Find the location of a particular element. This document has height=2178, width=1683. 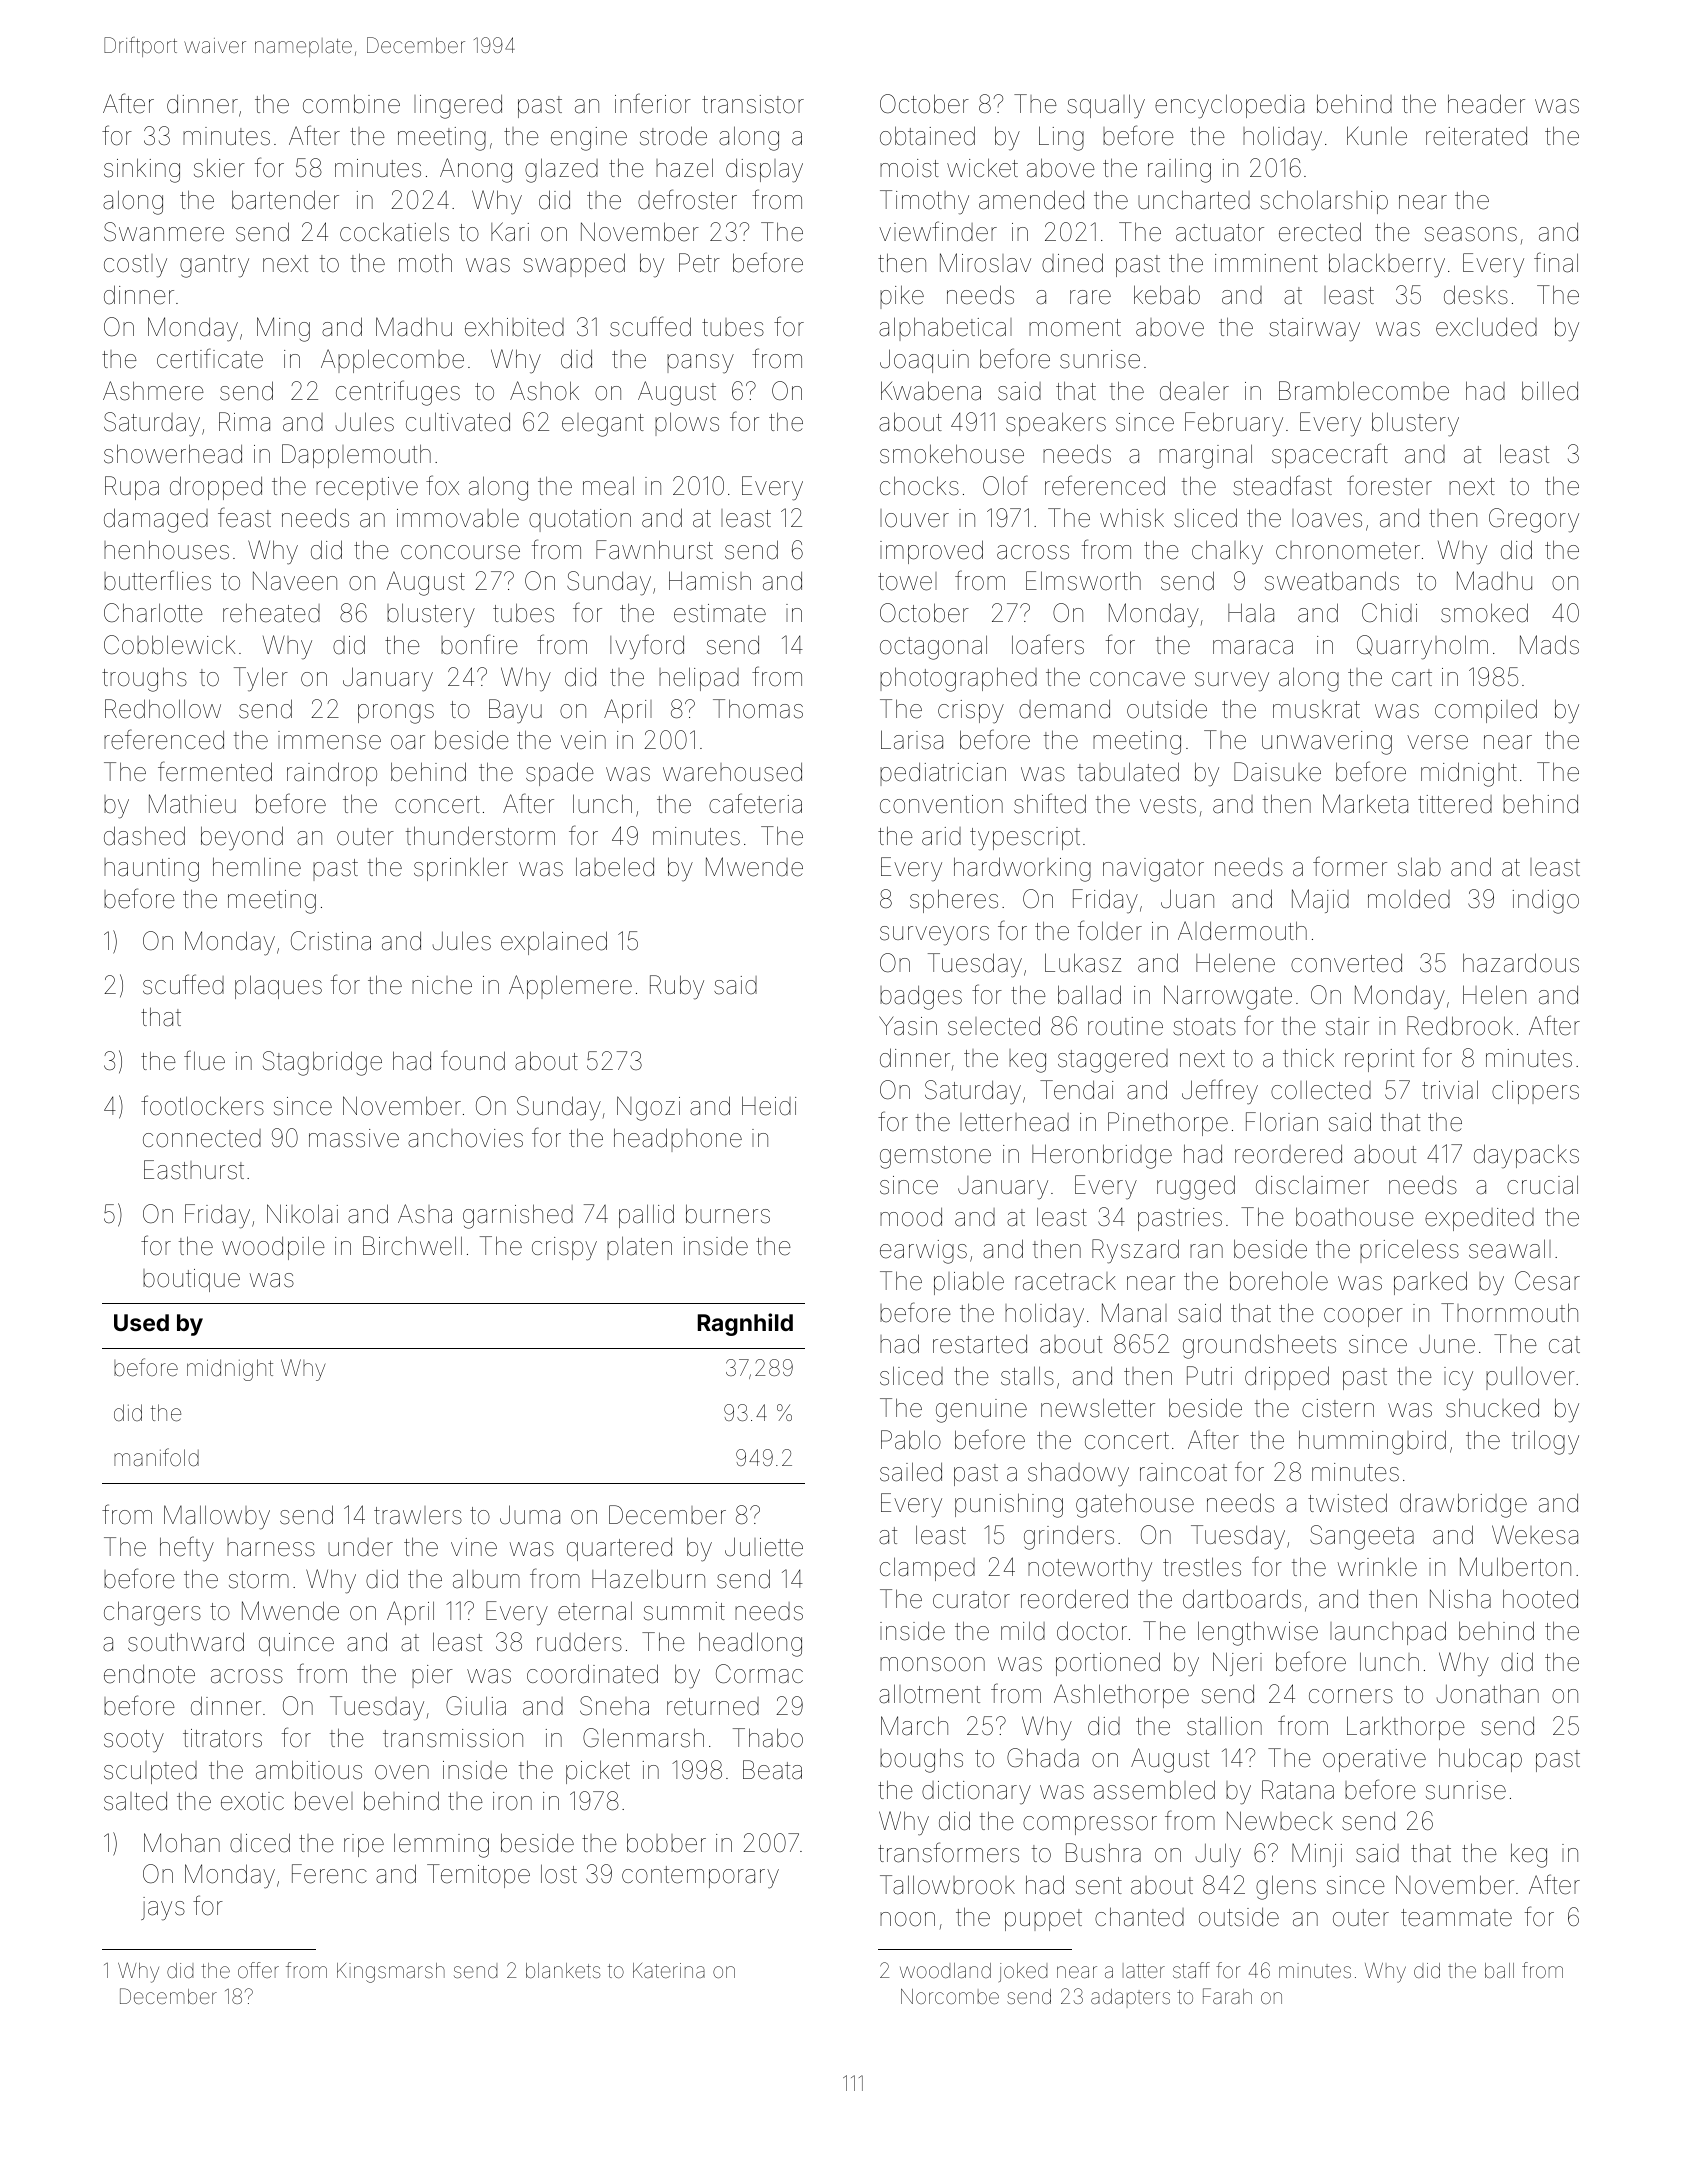

cafeteria is located at coordinates (755, 803).
